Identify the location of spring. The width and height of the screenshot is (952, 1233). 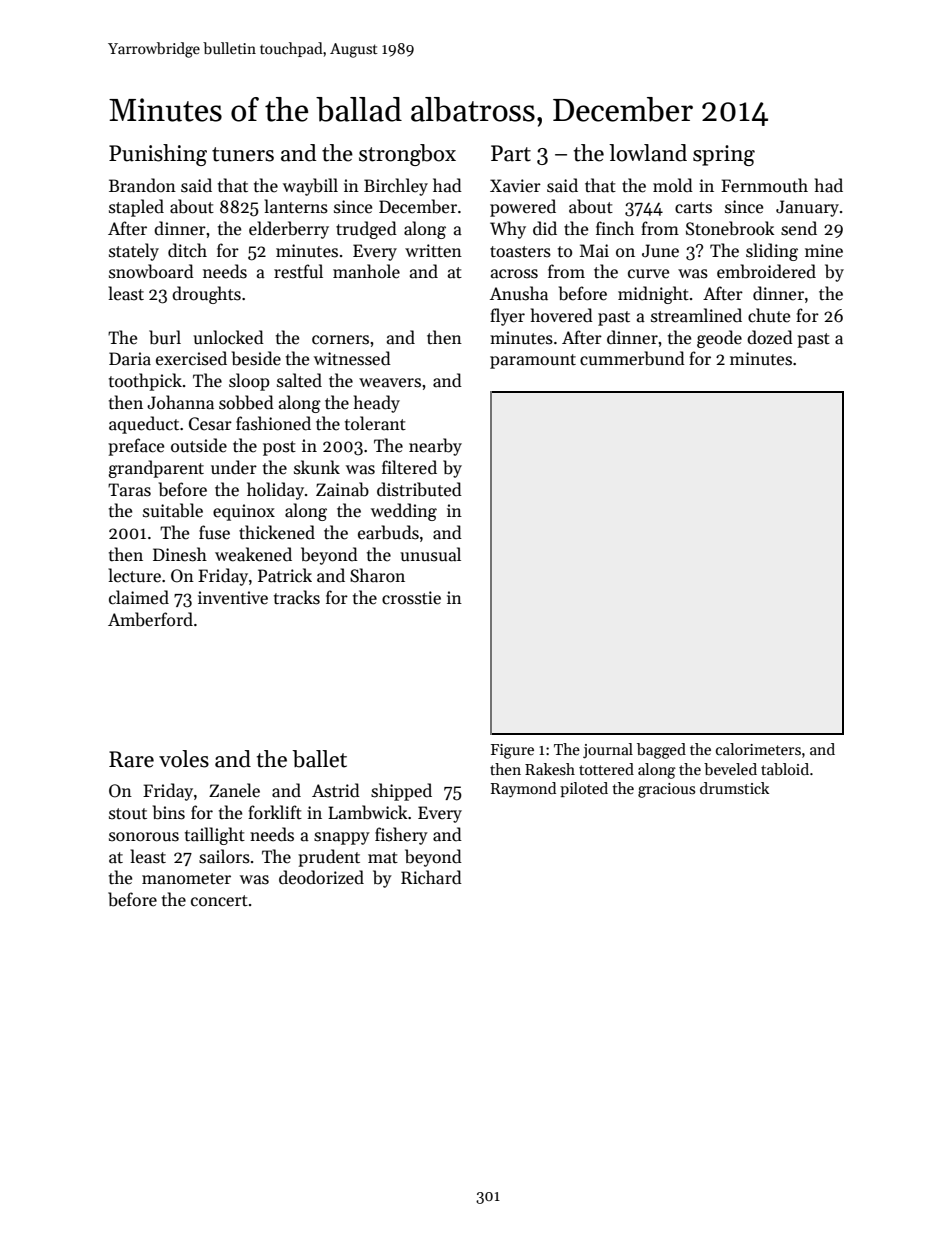
(724, 155).
